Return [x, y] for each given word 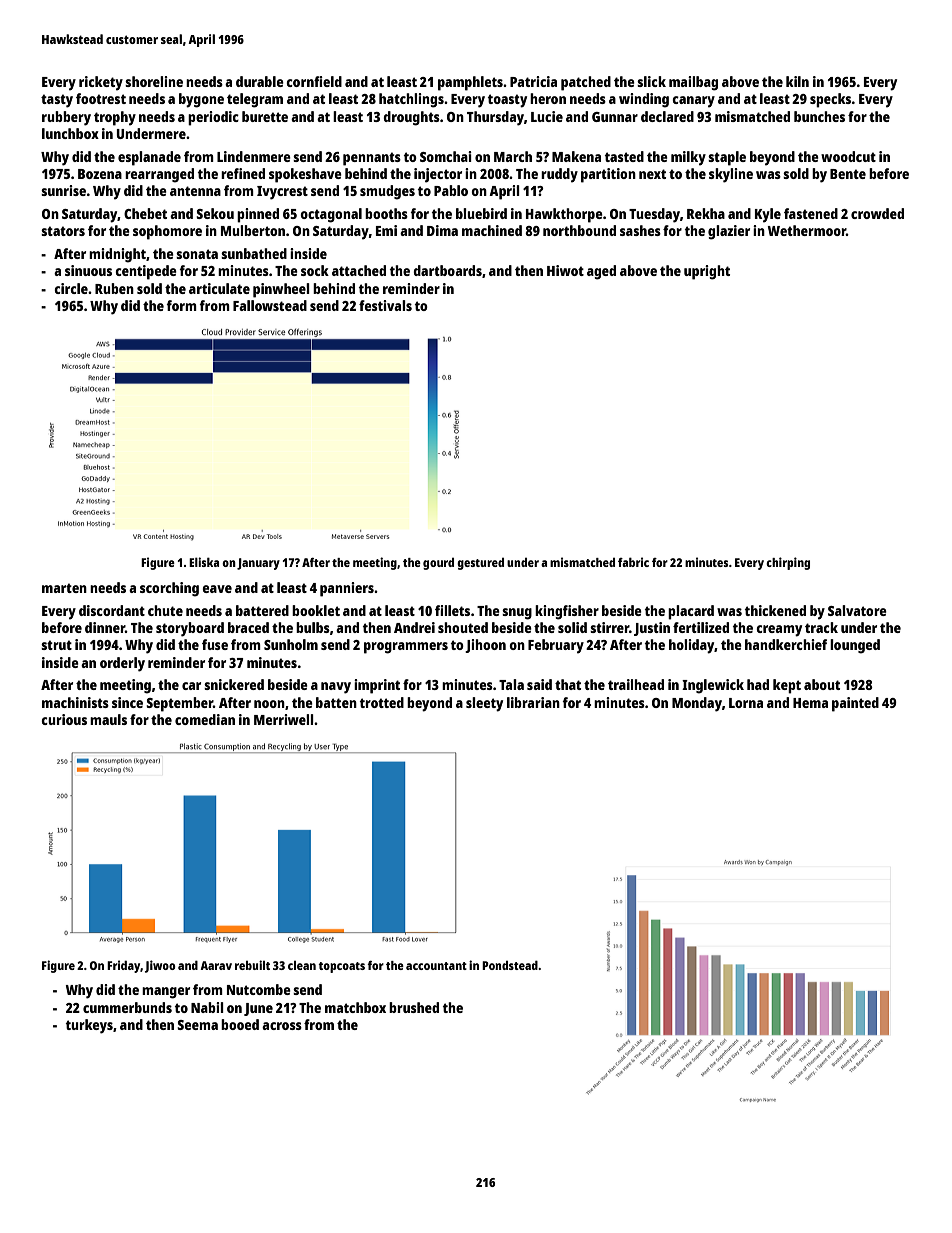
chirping [788, 563]
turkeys [89, 1026]
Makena [576, 156]
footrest [101, 98]
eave [217, 589]
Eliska [204, 562]
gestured [480, 564]
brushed [414, 1007]
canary [693, 102]
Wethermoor [806, 230]
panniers [347, 589]
